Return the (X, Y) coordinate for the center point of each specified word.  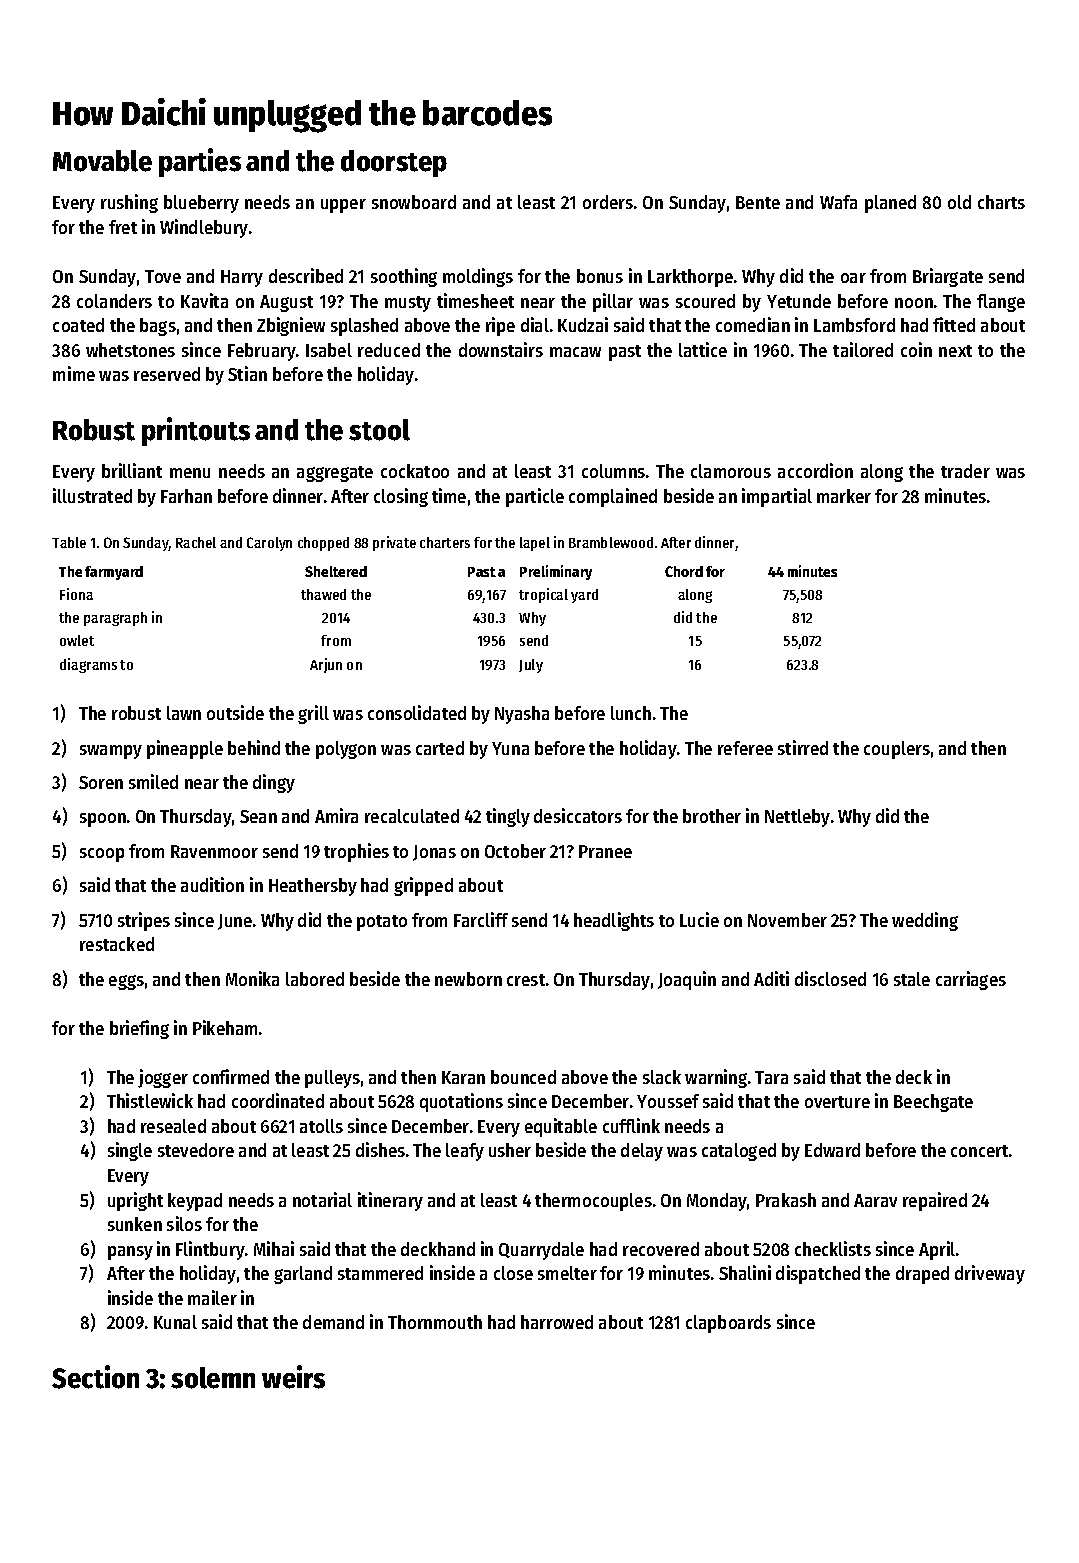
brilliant (132, 470)
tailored (863, 349)
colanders (114, 301)
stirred (803, 747)
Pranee (605, 851)
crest (526, 980)
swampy (111, 752)
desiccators (578, 815)
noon (914, 303)
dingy (274, 783)
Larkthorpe (690, 278)
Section (95, 1377)
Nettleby (797, 818)
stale (912, 979)
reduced (389, 350)
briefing (139, 1029)
